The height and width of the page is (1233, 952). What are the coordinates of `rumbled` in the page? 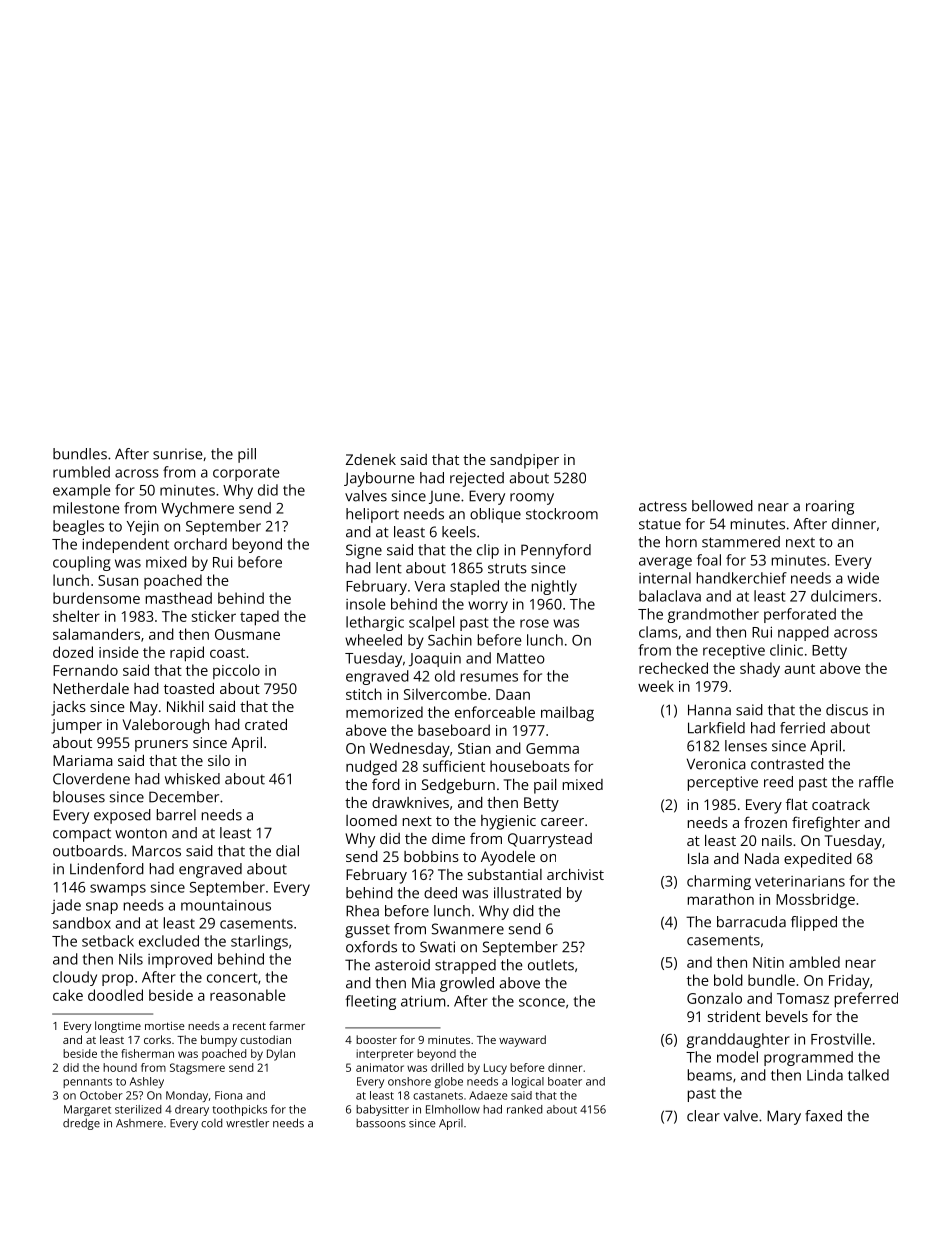 It's located at (81, 472).
